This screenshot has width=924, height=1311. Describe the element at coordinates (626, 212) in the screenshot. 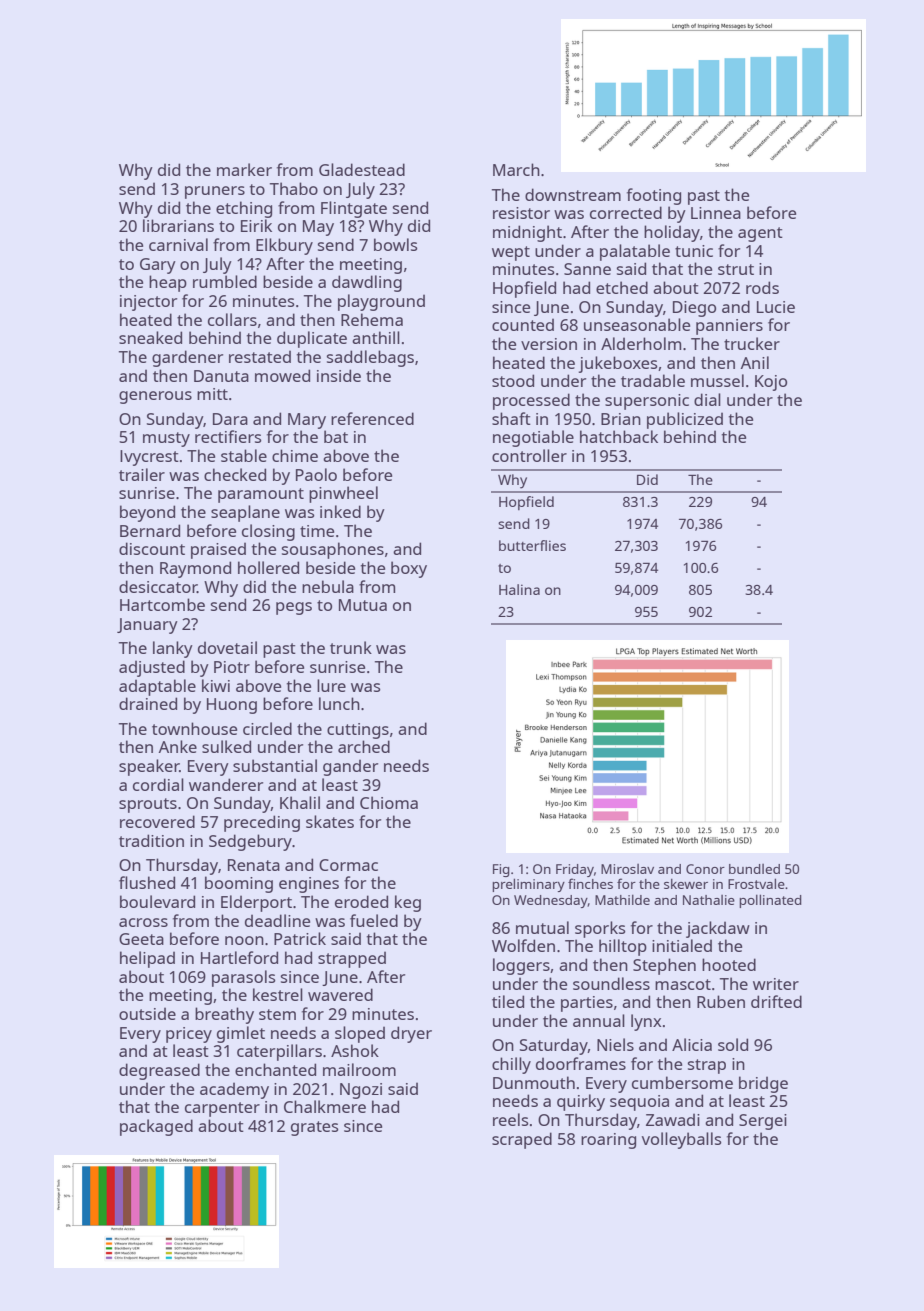

I see `corrected` at that location.
